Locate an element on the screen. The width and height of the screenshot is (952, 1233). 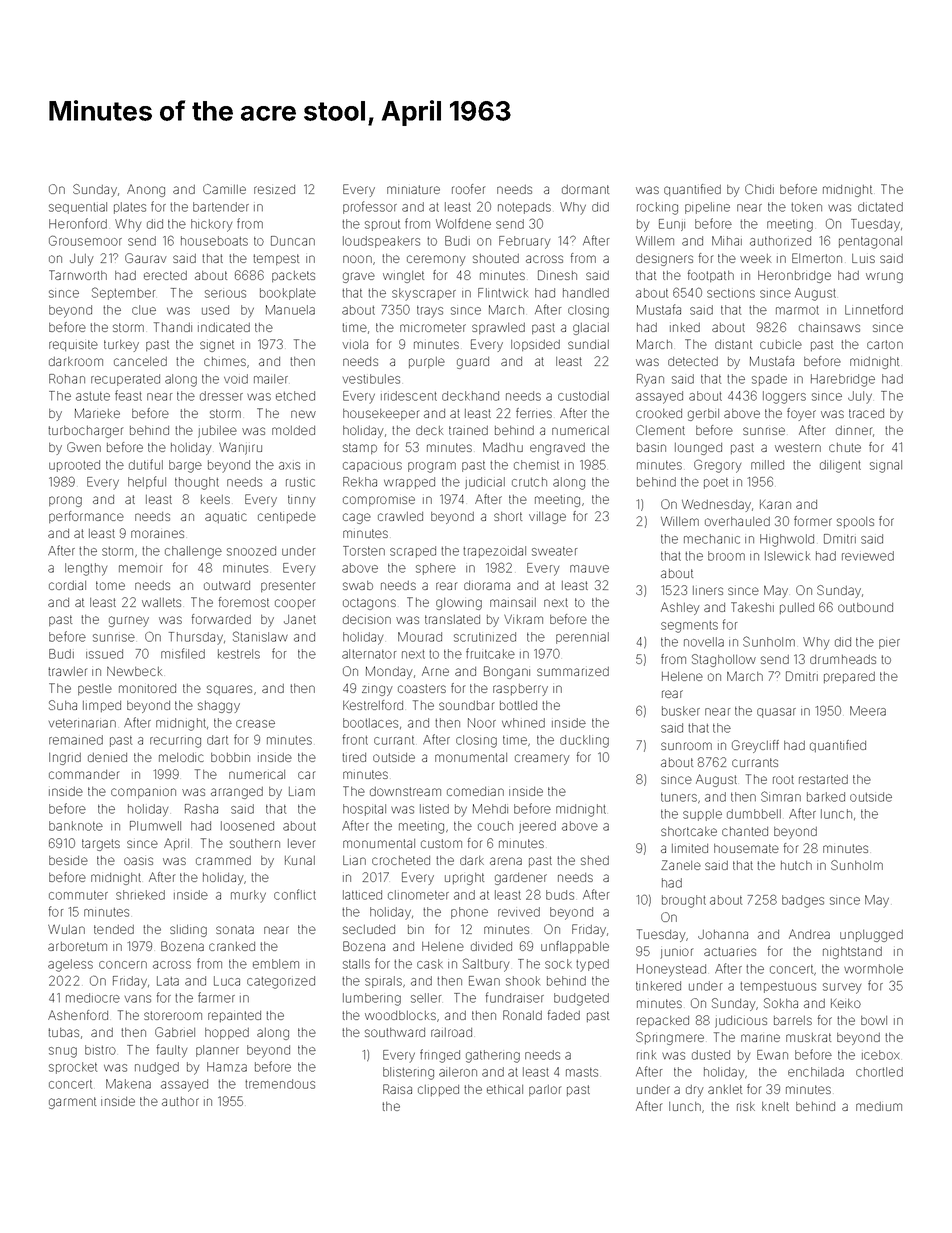
judicial is located at coordinates (485, 483).
